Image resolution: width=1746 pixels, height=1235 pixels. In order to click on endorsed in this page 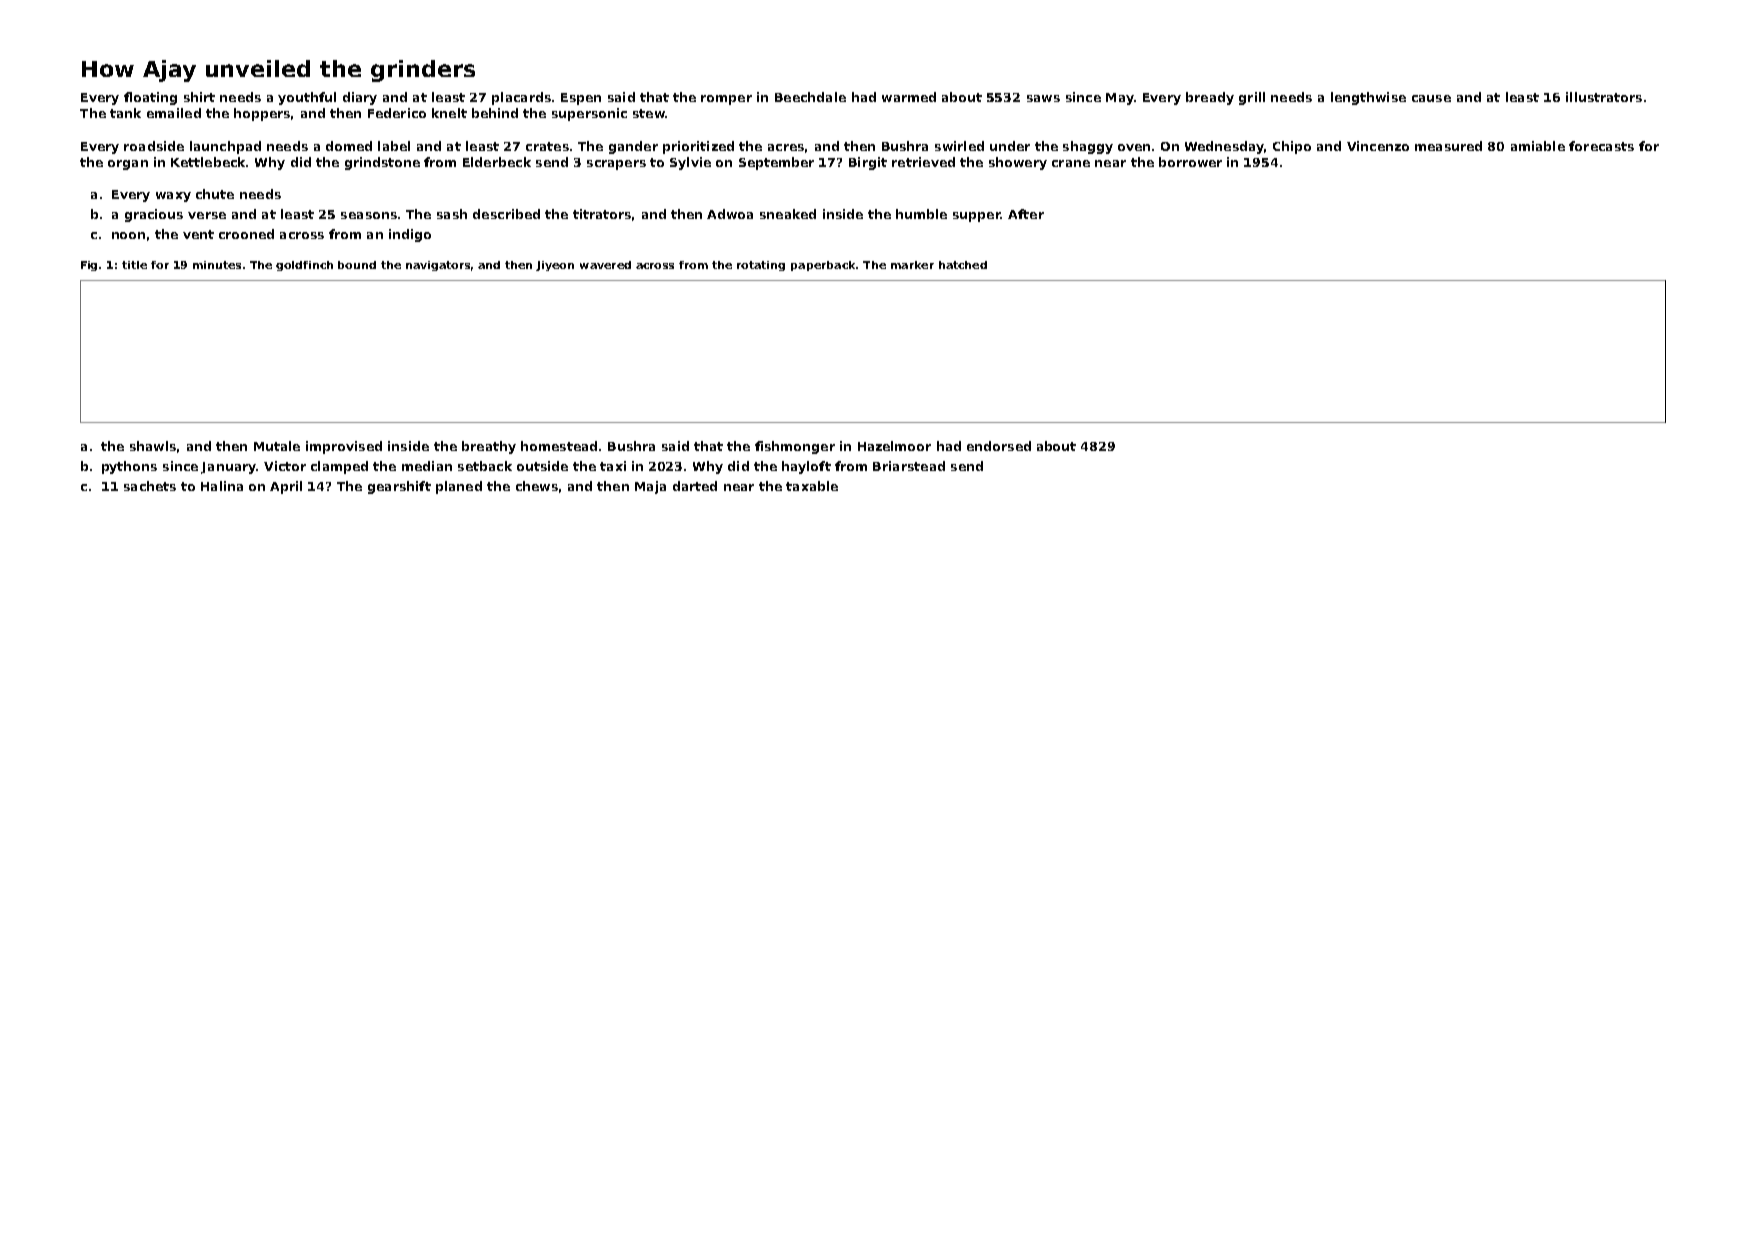, I will do `click(999, 446)`.
